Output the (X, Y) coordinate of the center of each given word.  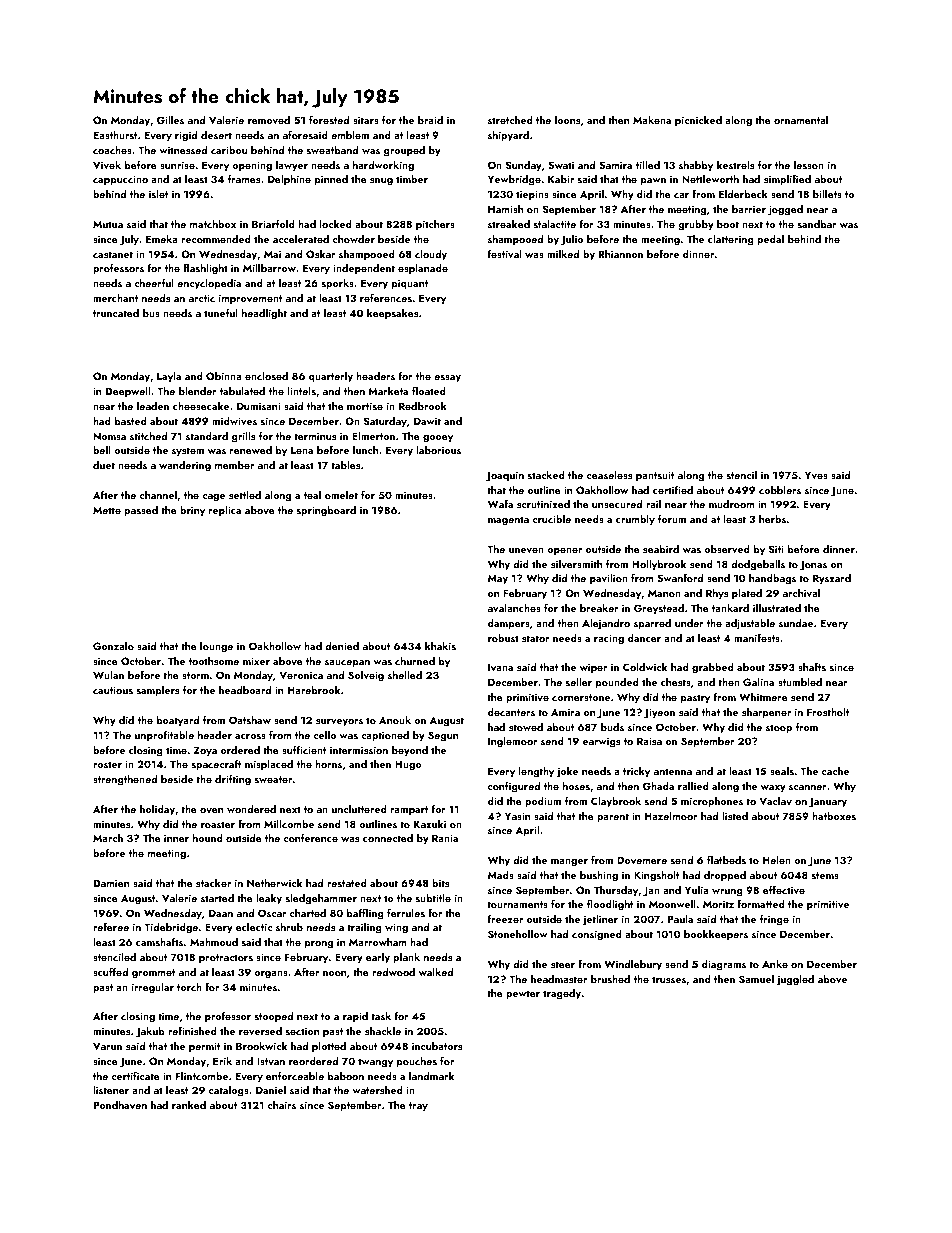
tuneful (221, 312)
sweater (273, 779)
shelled (405, 675)
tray (418, 1107)
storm (195, 675)
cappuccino (120, 180)
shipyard (508, 136)
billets (827, 194)
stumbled (800, 682)
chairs (282, 1105)
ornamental (801, 120)
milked (563, 254)
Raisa (649, 741)
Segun (443, 736)
